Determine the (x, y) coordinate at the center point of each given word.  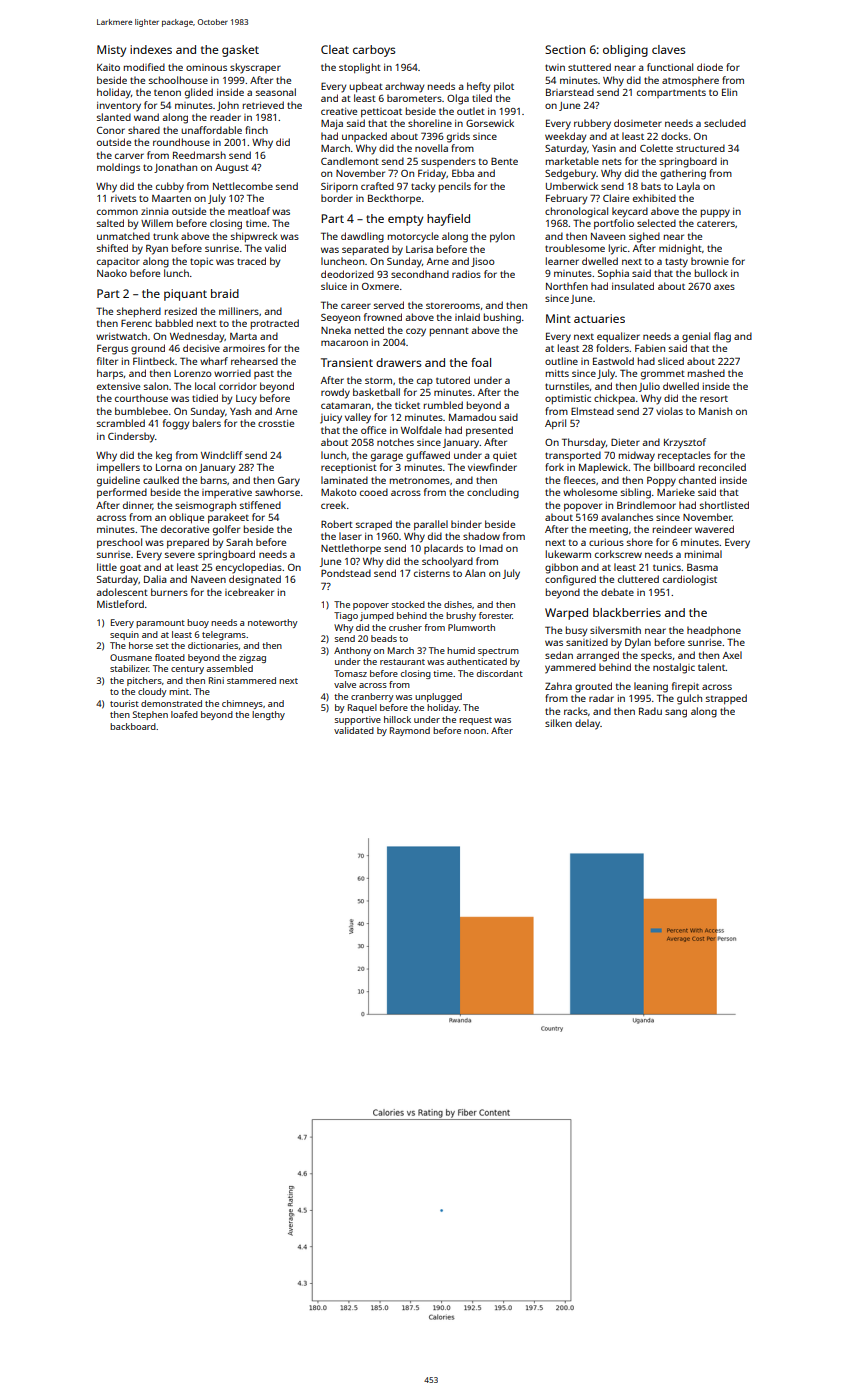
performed (122, 493)
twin (555, 67)
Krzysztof (685, 443)
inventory (119, 107)
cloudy (152, 692)
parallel (431, 525)
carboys (374, 51)
